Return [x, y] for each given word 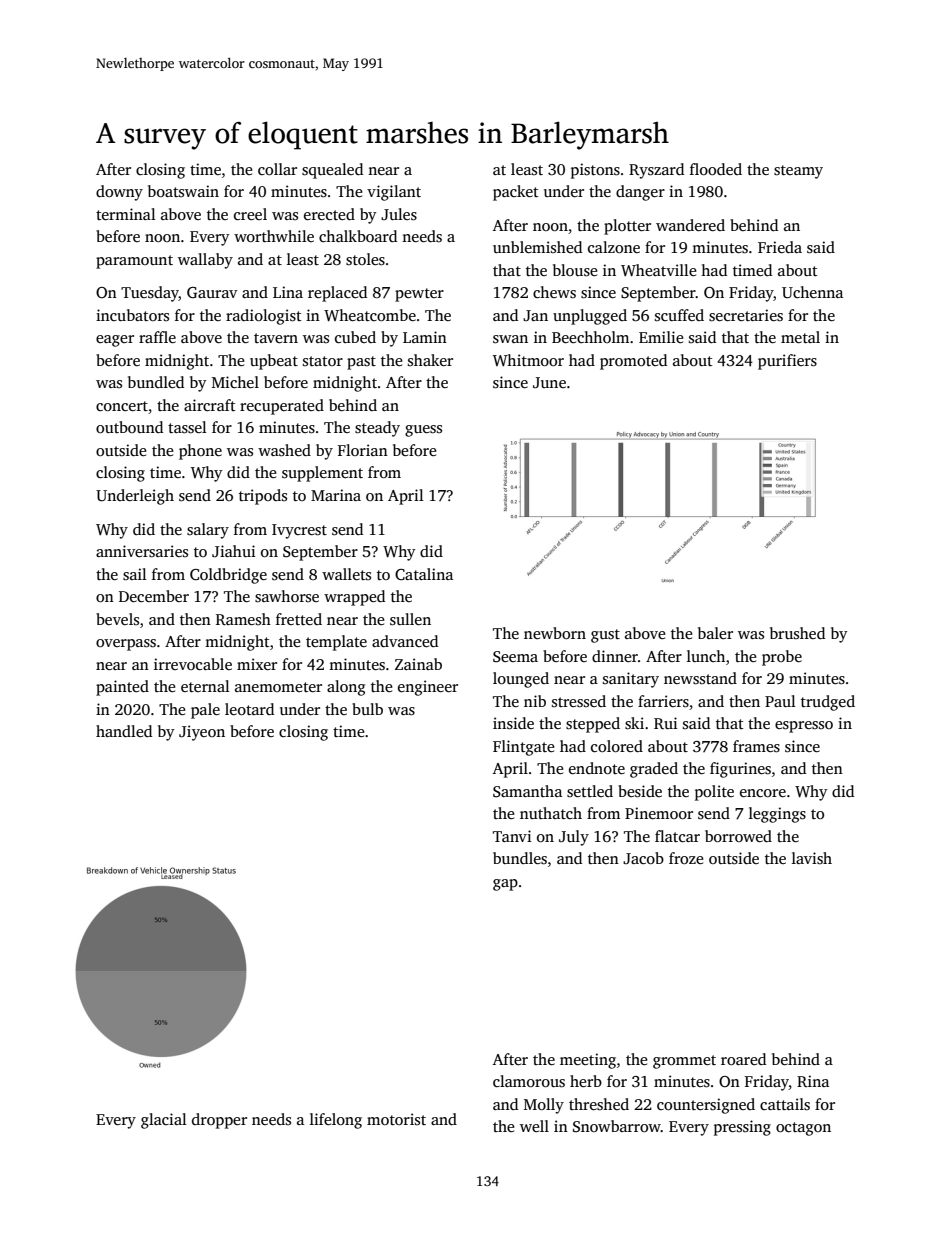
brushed [797, 633]
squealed [332, 171]
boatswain [183, 191]
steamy [798, 172]
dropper [219, 1121]
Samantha [527, 791]
